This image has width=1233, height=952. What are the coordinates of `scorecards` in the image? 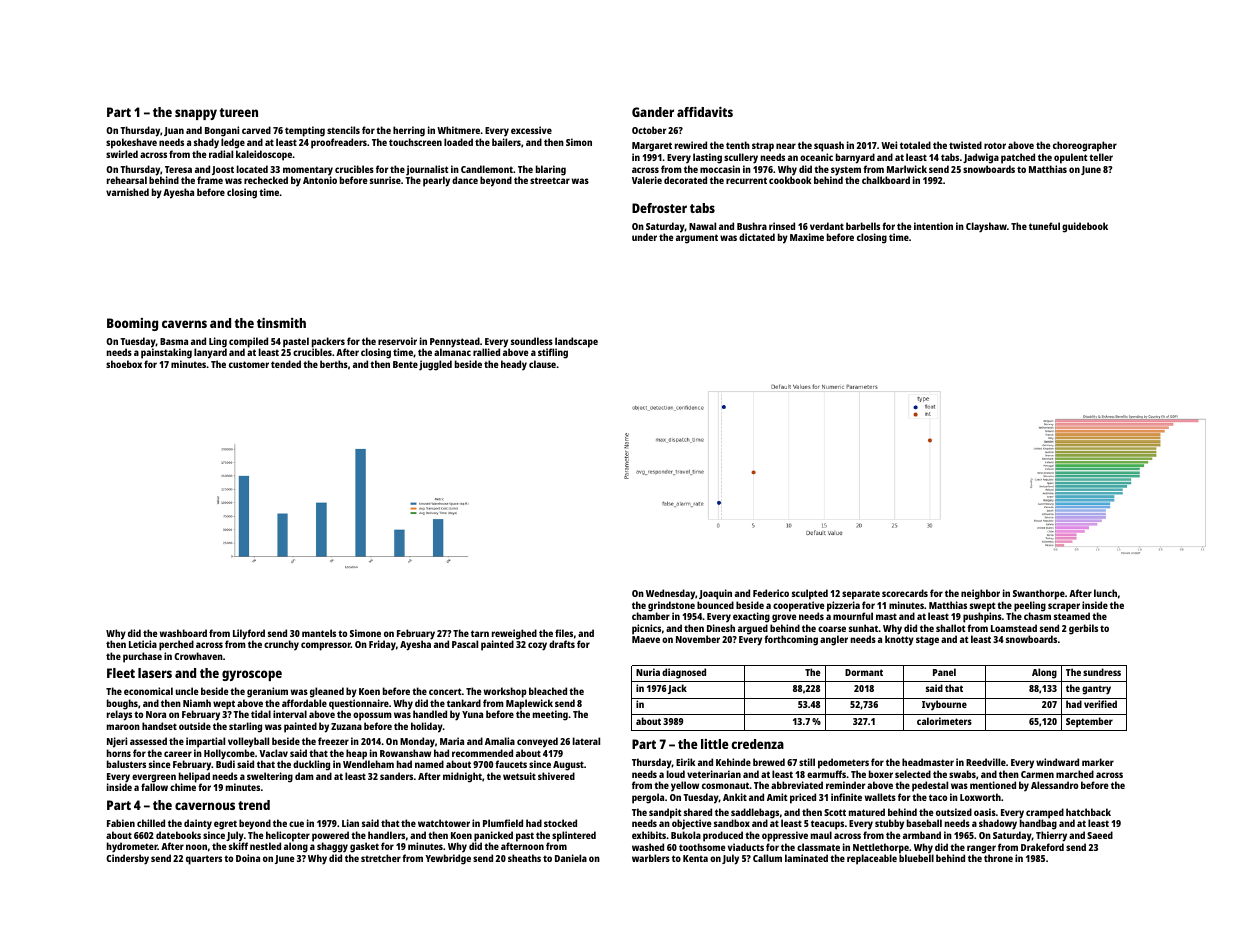 It's located at (905, 593).
